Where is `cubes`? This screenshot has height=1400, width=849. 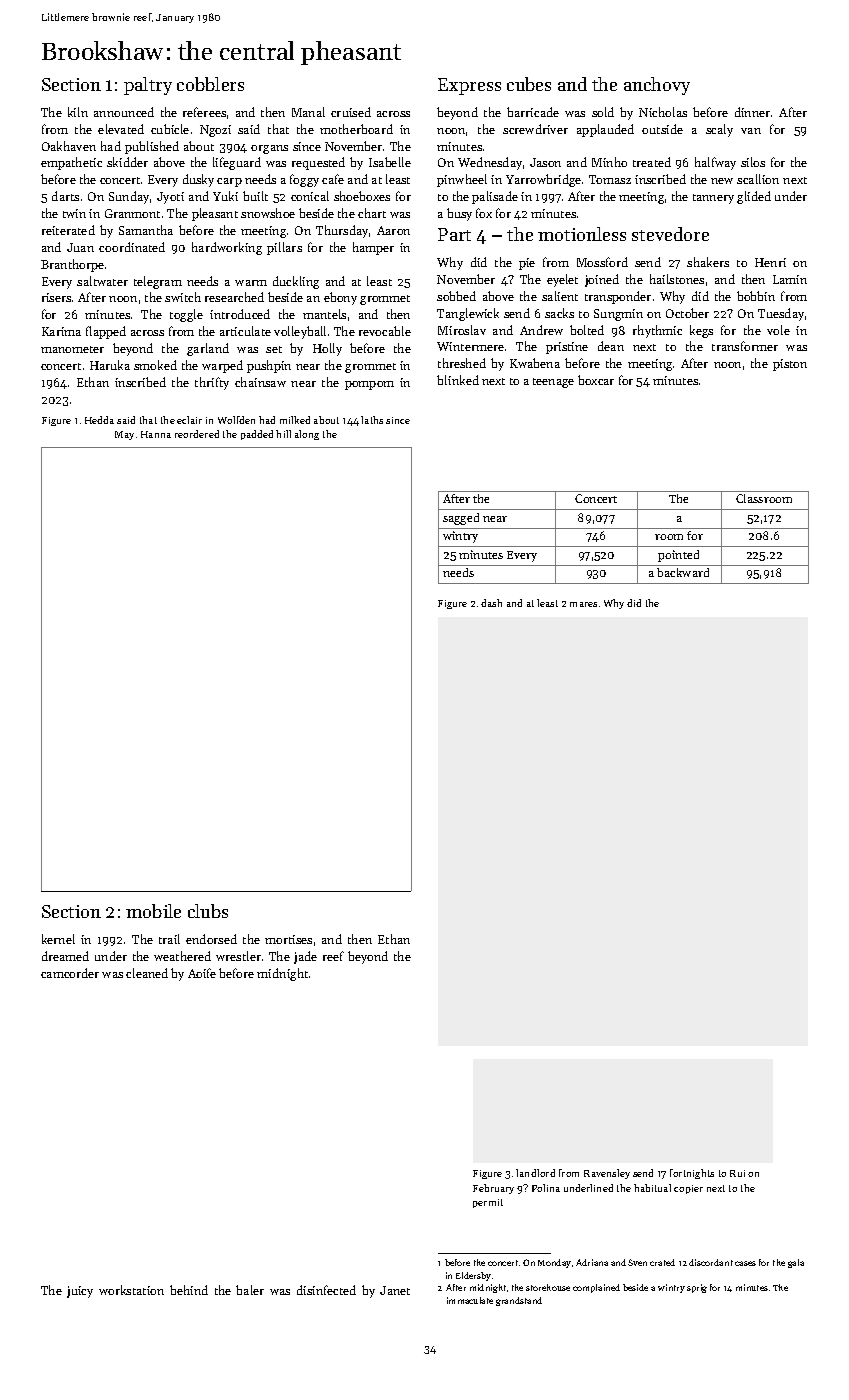
cubes is located at coordinates (529, 84).
